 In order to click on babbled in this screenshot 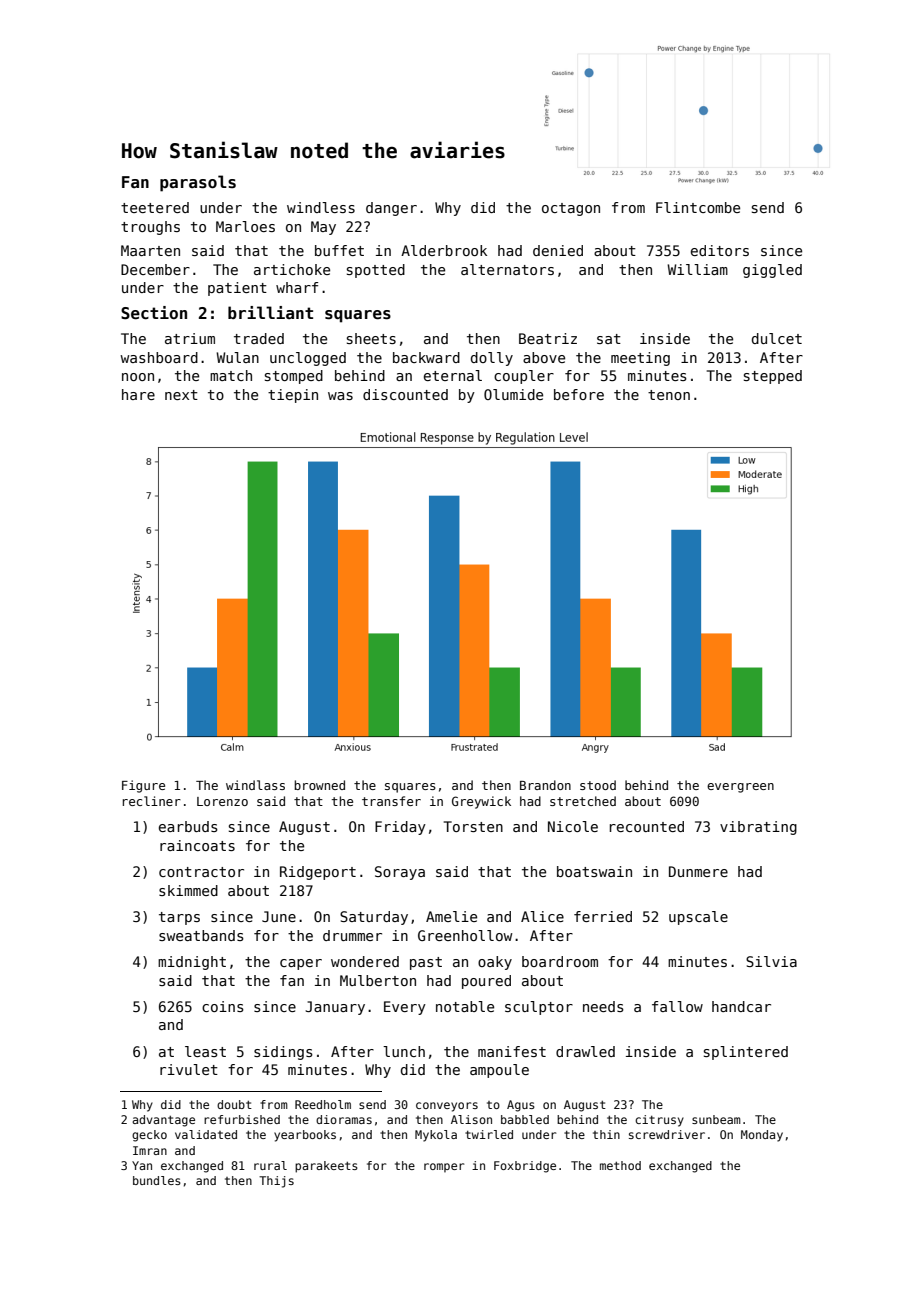, I will do `click(525, 1119)`.
